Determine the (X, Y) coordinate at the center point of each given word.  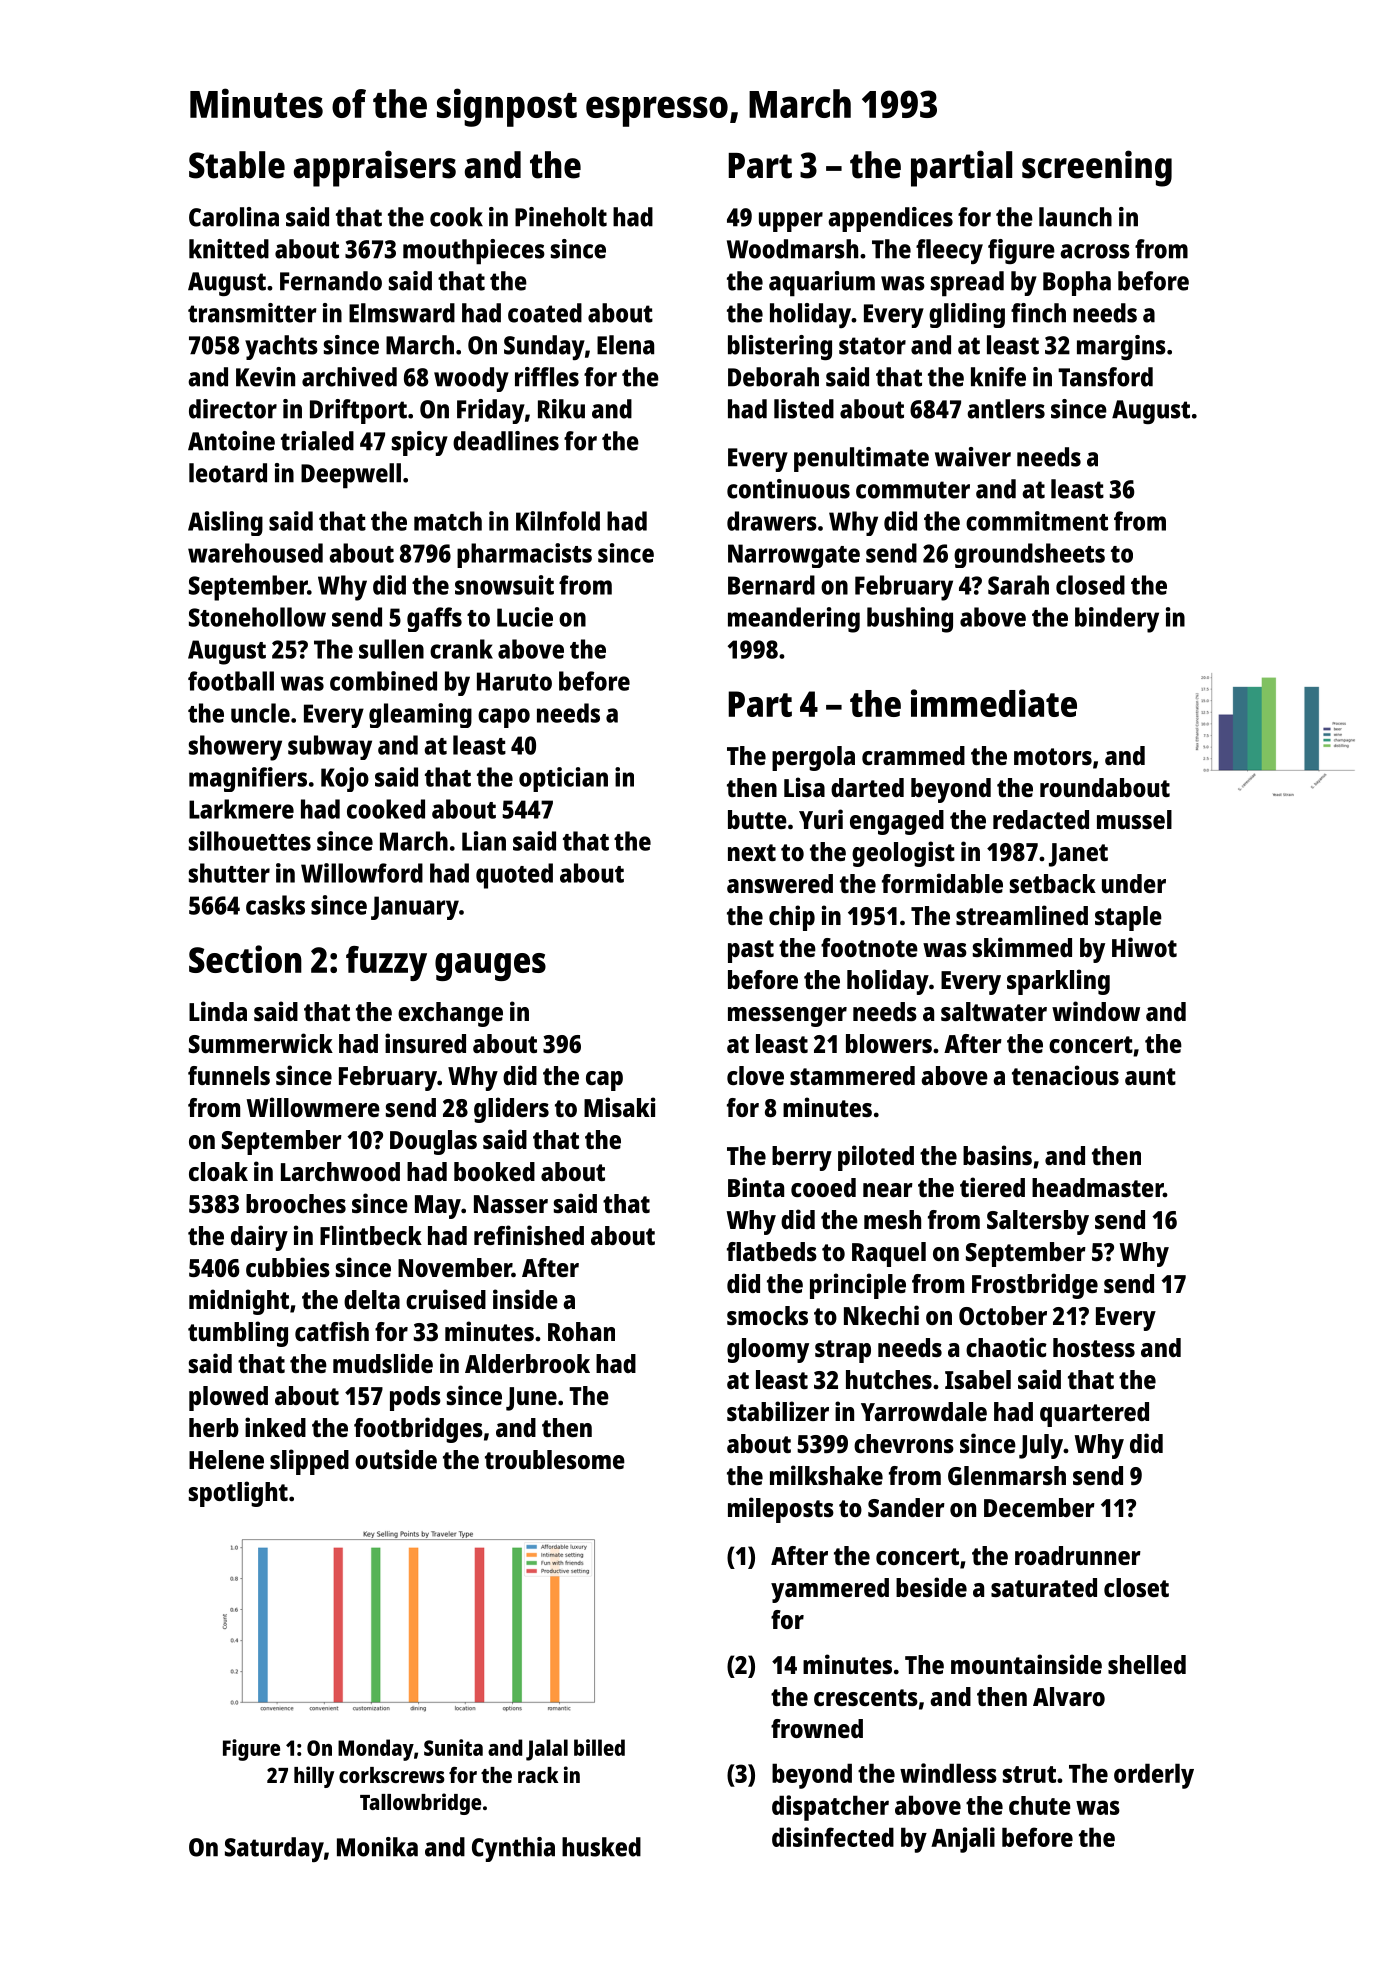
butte (757, 819)
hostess (1094, 1347)
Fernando (331, 281)
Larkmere (241, 809)
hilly (314, 1777)
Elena (625, 345)
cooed (823, 1187)
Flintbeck (371, 1235)
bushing (910, 620)
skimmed (1022, 947)
